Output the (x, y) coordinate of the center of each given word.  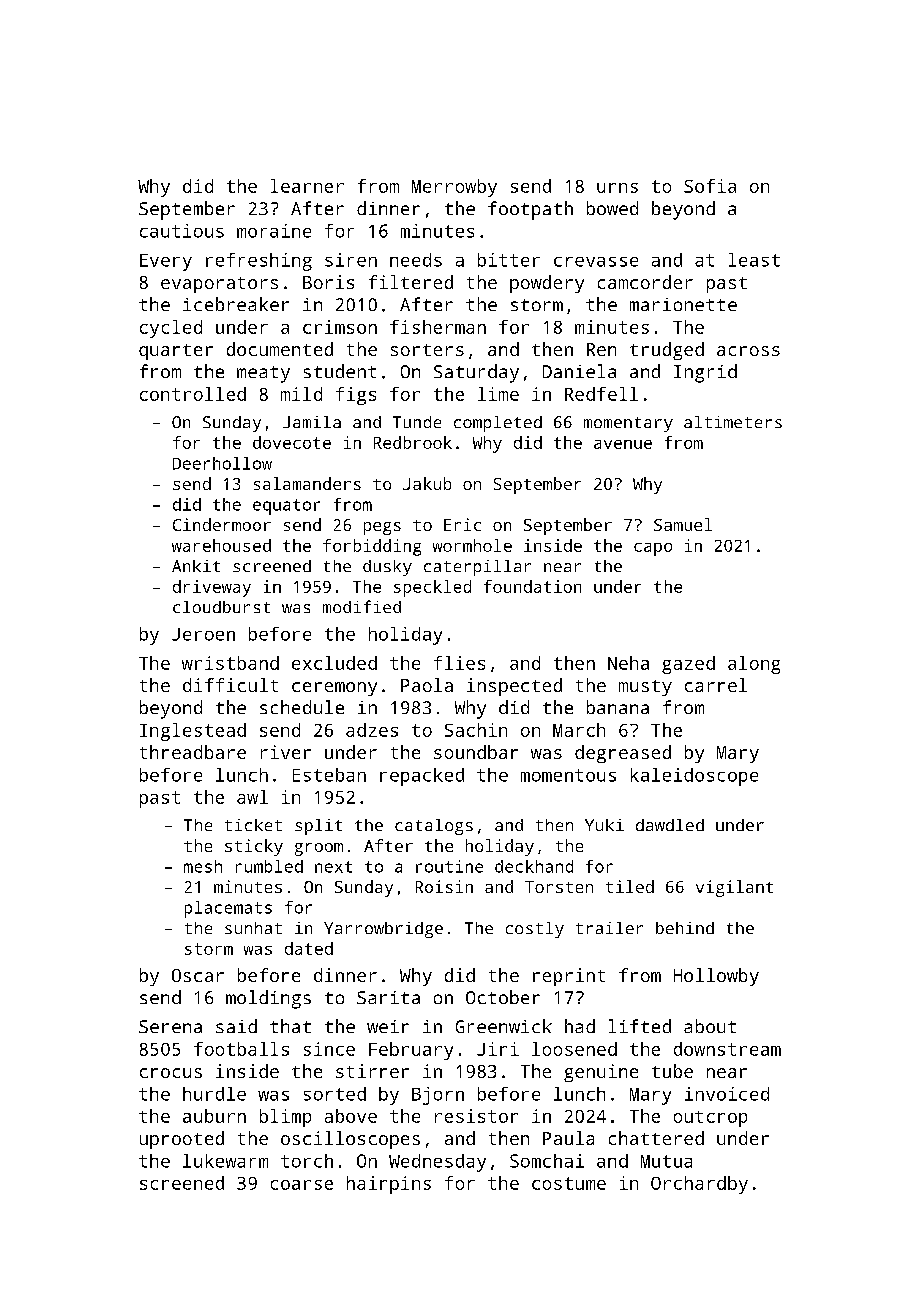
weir (388, 1026)
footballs (241, 1049)
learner (307, 186)
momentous (568, 775)
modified (362, 606)
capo (653, 549)
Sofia (710, 186)
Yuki (604, 825)
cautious (182, 231)
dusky (387, 568)
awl (252, 797)
